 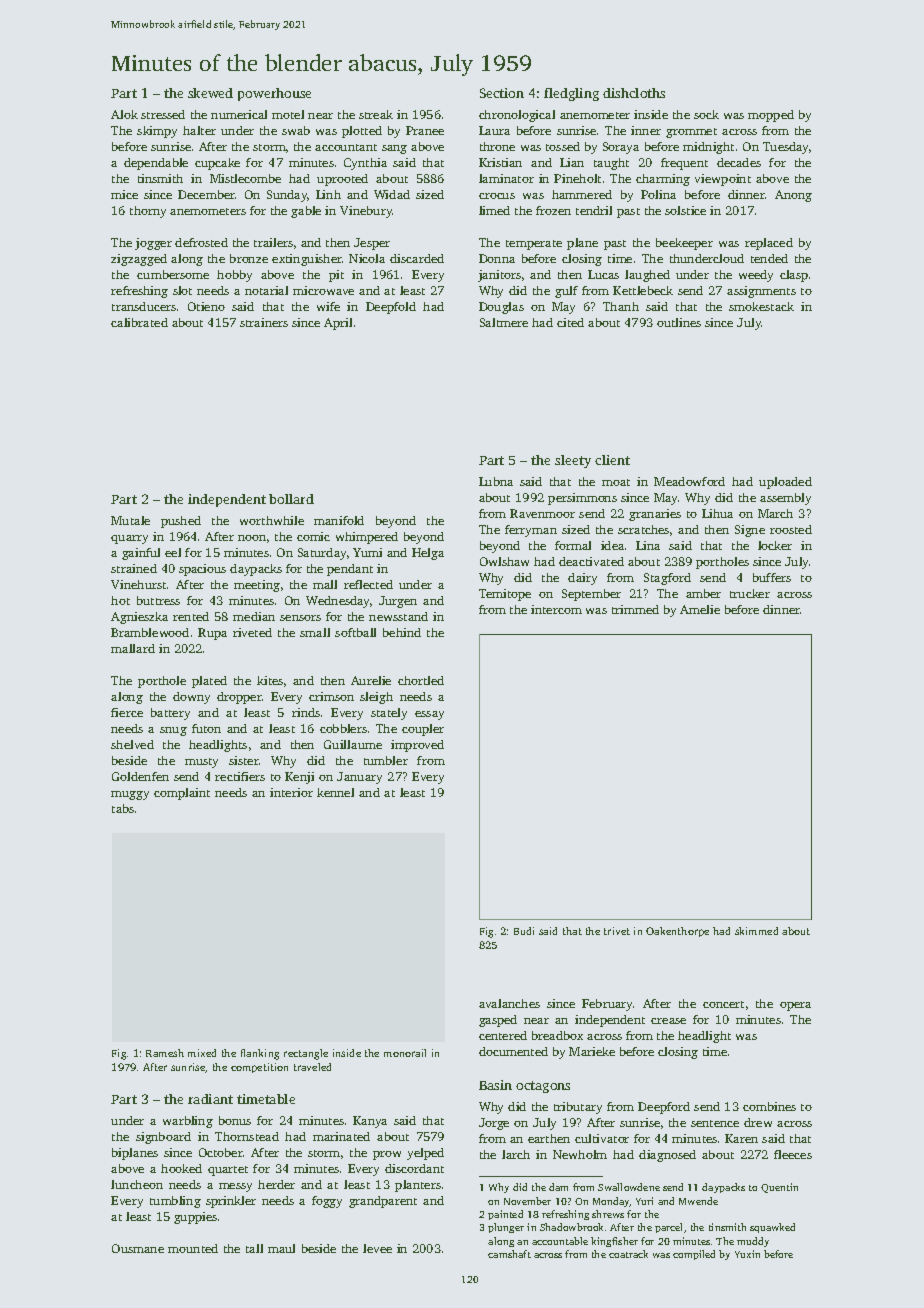 What do you see at coordinates (139, 322) in the page?
I see `calibrated` at bounding box center [139, 322].
